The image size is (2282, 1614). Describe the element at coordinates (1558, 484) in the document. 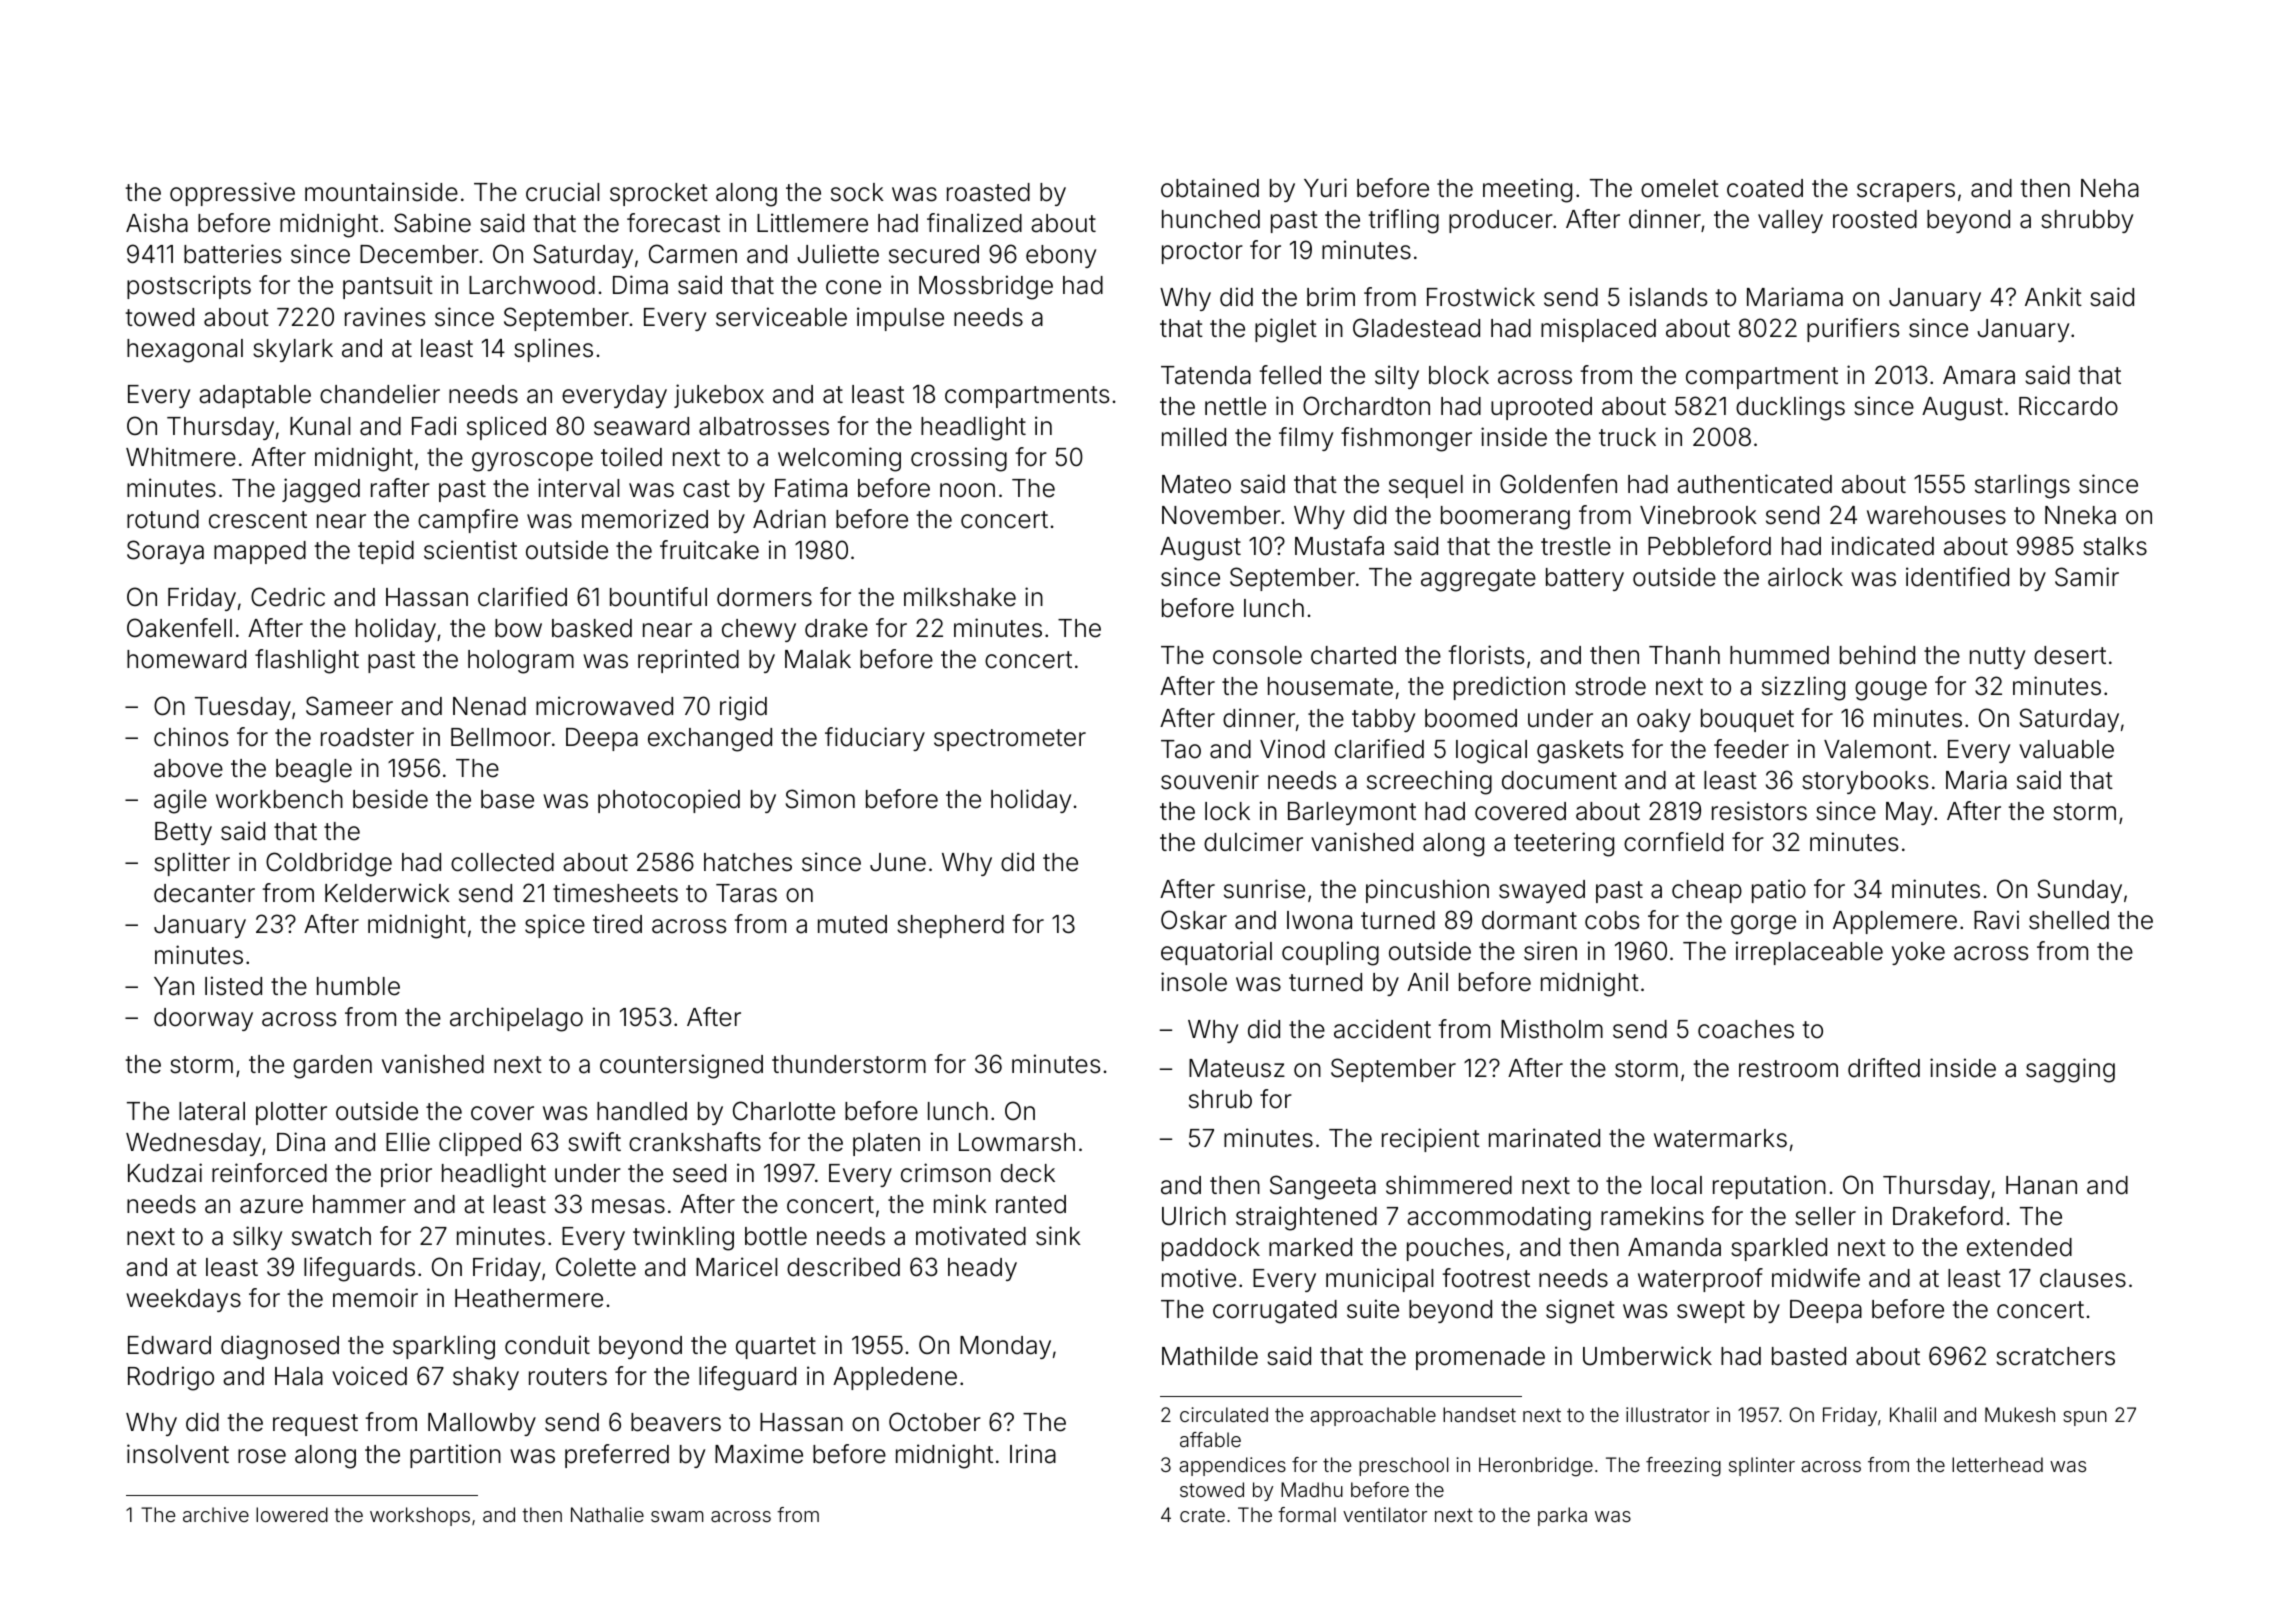

I see `Goldenfen` at that location.
